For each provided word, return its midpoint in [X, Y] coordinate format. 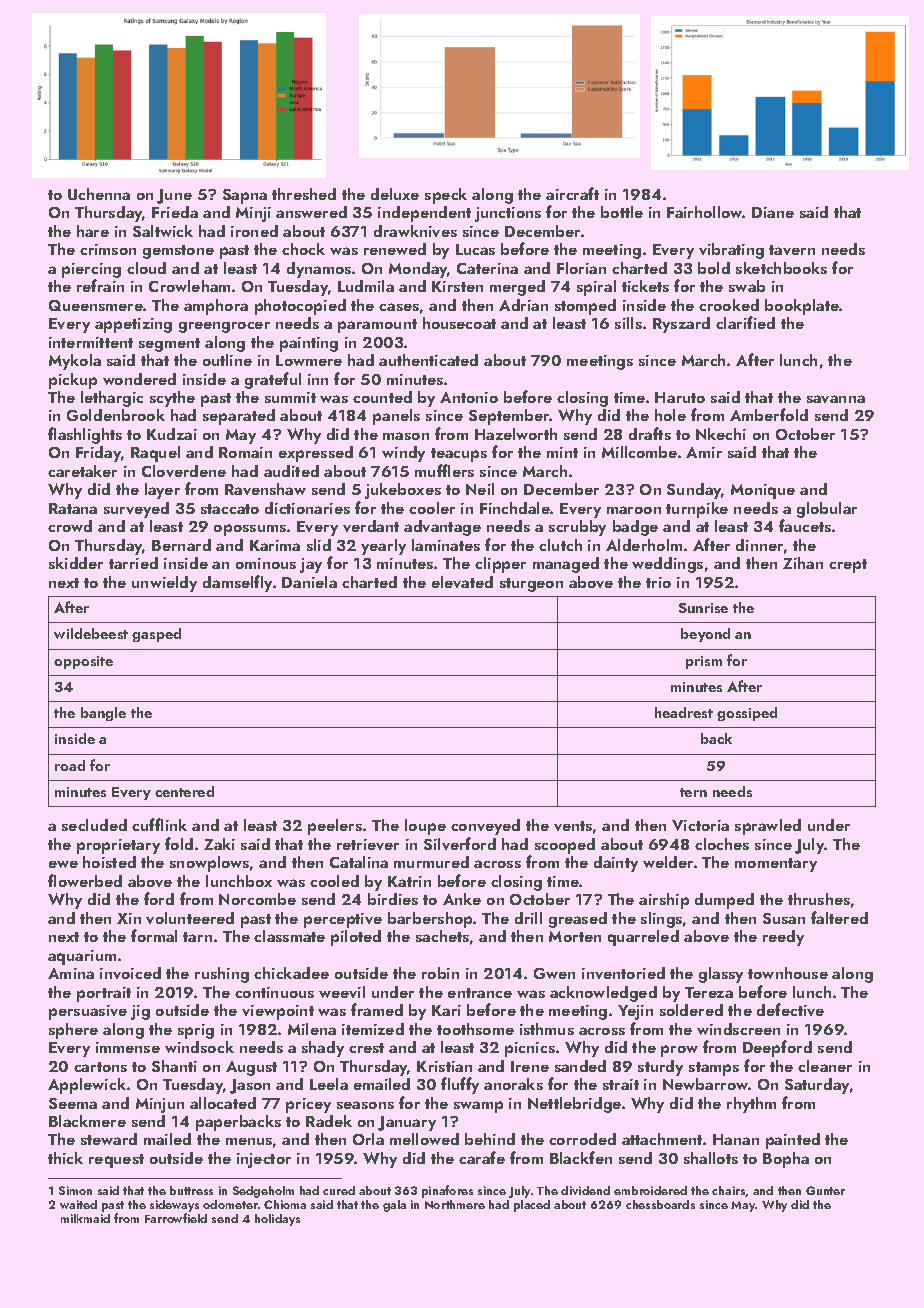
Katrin [409, 881]
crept [848, 566]
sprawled [768, 827]
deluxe [395, 194]
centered [184, 791]
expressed [316, 454]
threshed [304, 194]
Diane [773, 212]
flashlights [85, 435]
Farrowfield [176, 1218]
